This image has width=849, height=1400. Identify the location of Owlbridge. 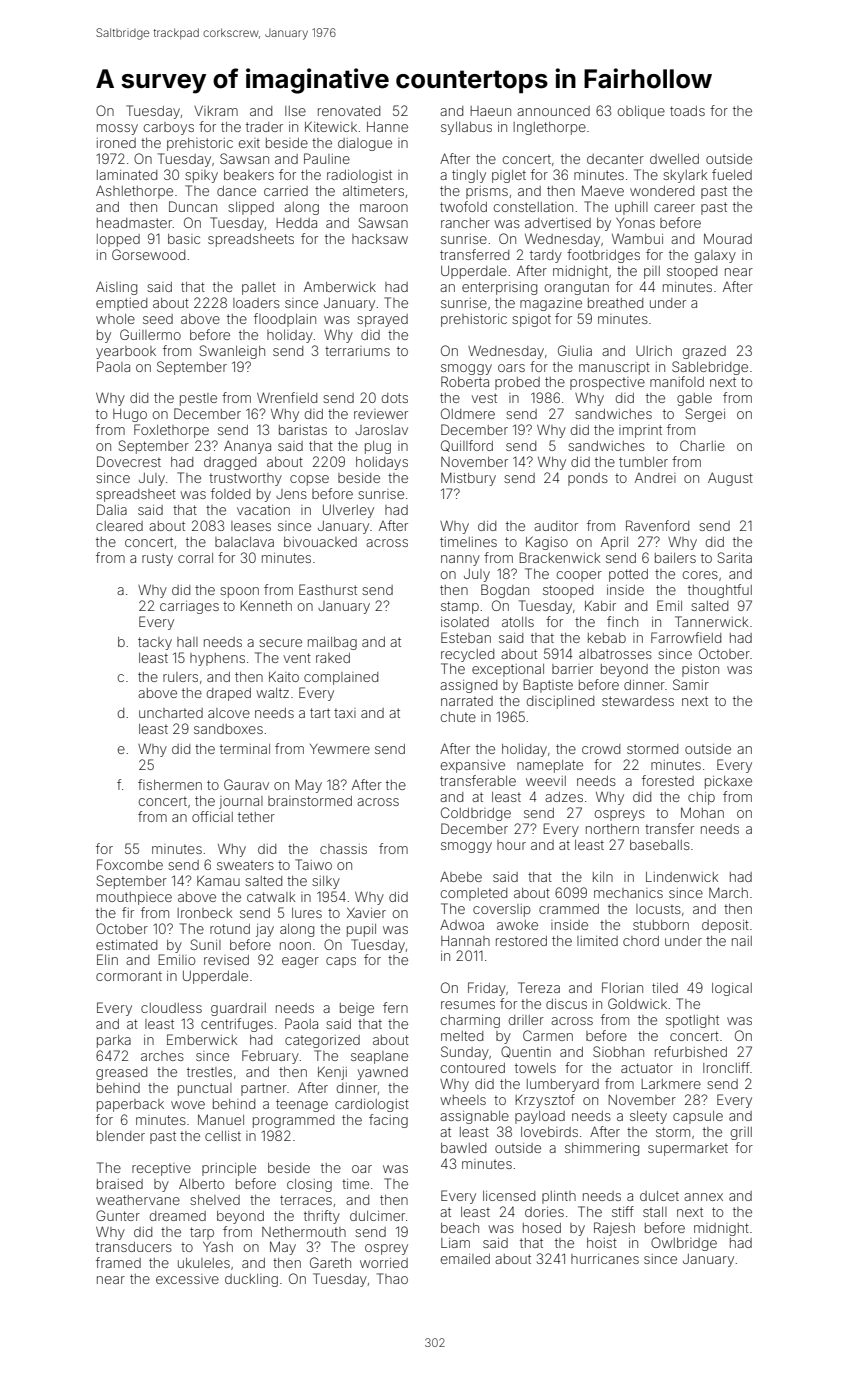
(684, 1244).
